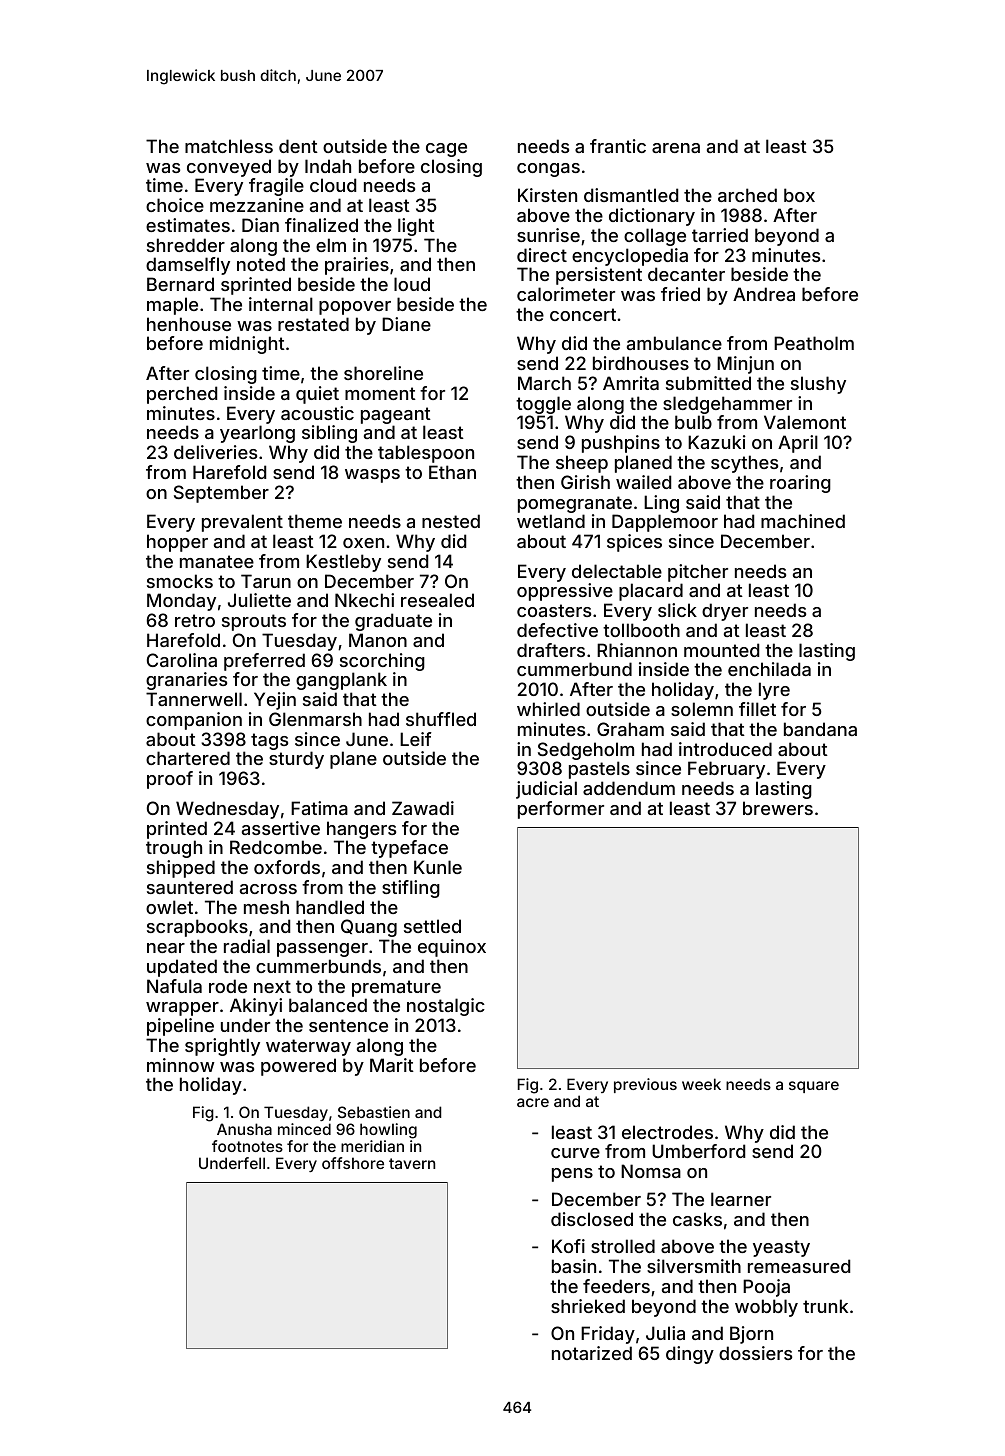 Image resolution: width=1005 pixels, height=1456 pixels. What do you see at coordinates (814, 1087) in the page?
I see `square` at bounding box center [814, 1087].
